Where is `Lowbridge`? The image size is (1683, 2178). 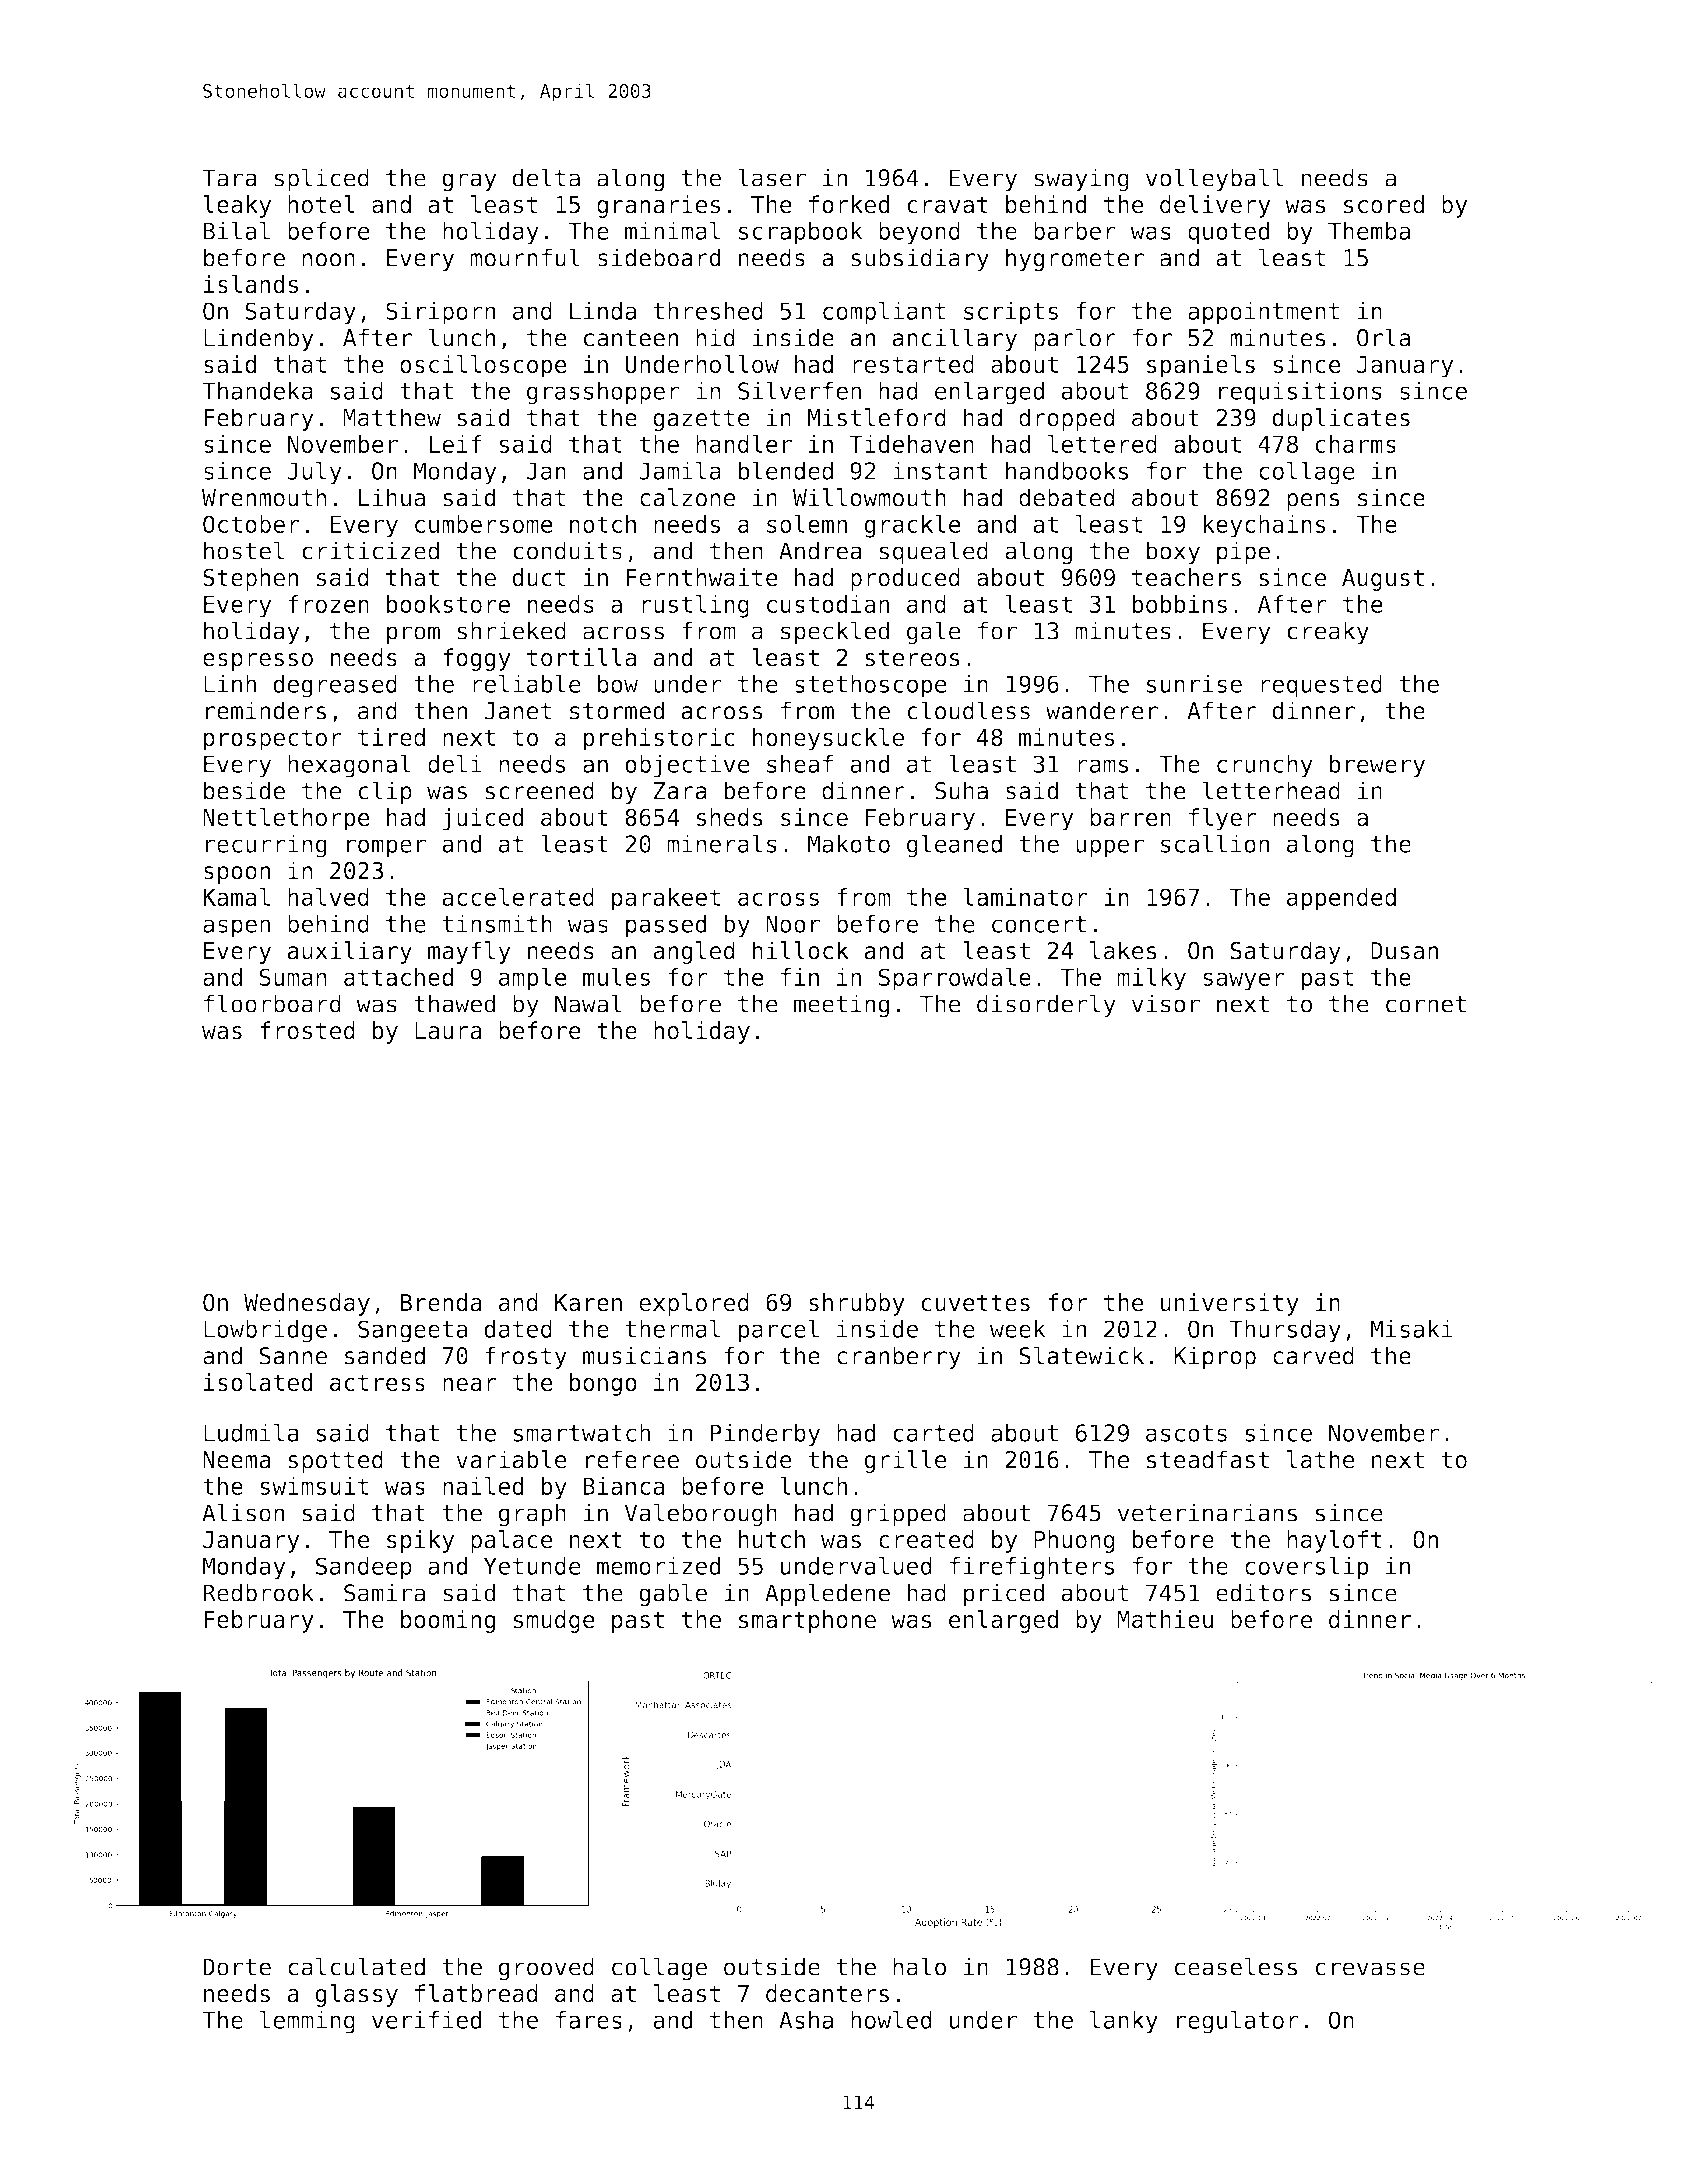
Lowbridge is located at coordinates (265, 1331).
